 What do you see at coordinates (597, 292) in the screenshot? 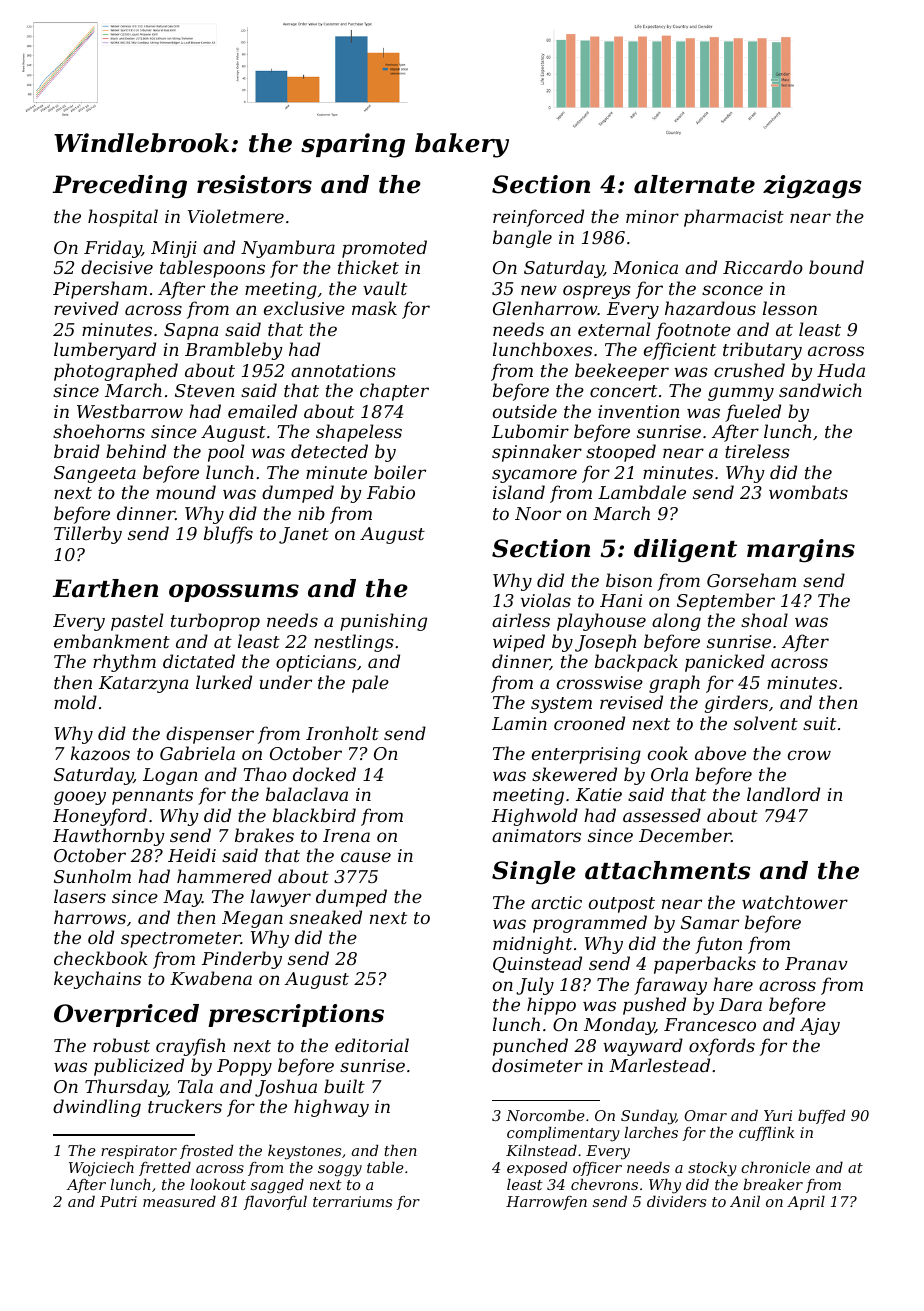
I see `ospreys` at bounding box center [597, 292].
